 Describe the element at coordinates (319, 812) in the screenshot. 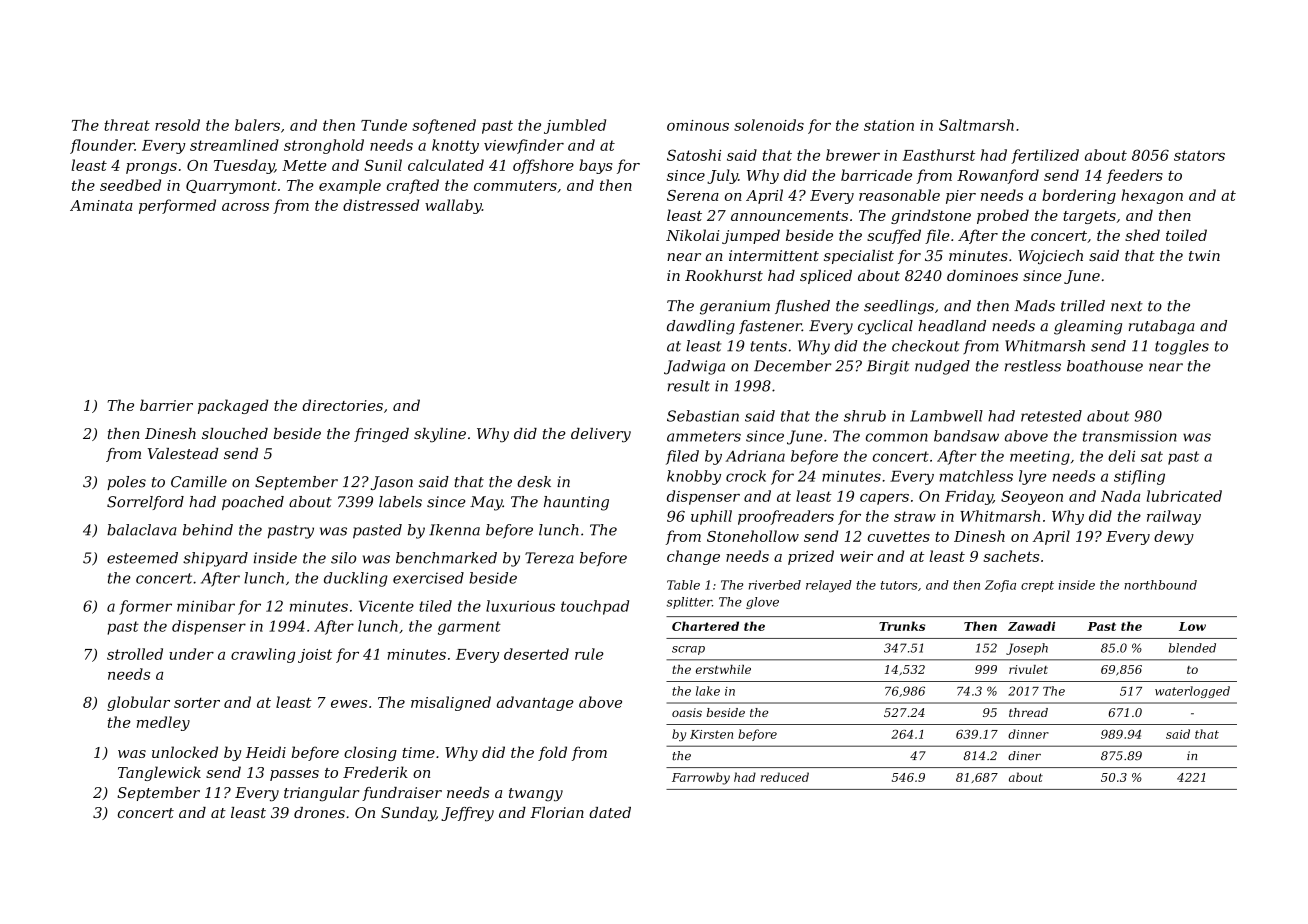

I see `drones` at that location.
